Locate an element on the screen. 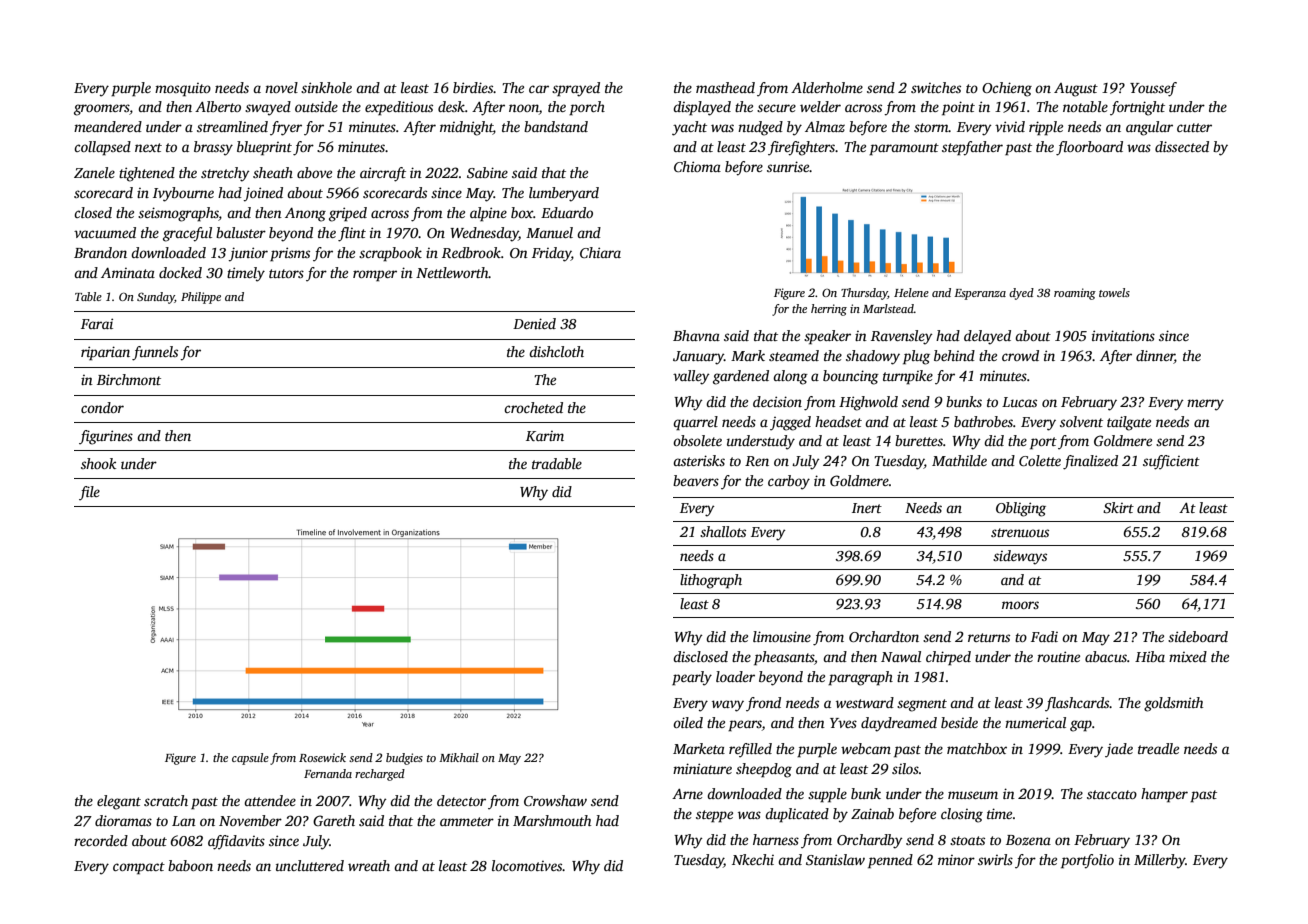 The image size is (1308, 924). file is located at coordinates (89, 493).
